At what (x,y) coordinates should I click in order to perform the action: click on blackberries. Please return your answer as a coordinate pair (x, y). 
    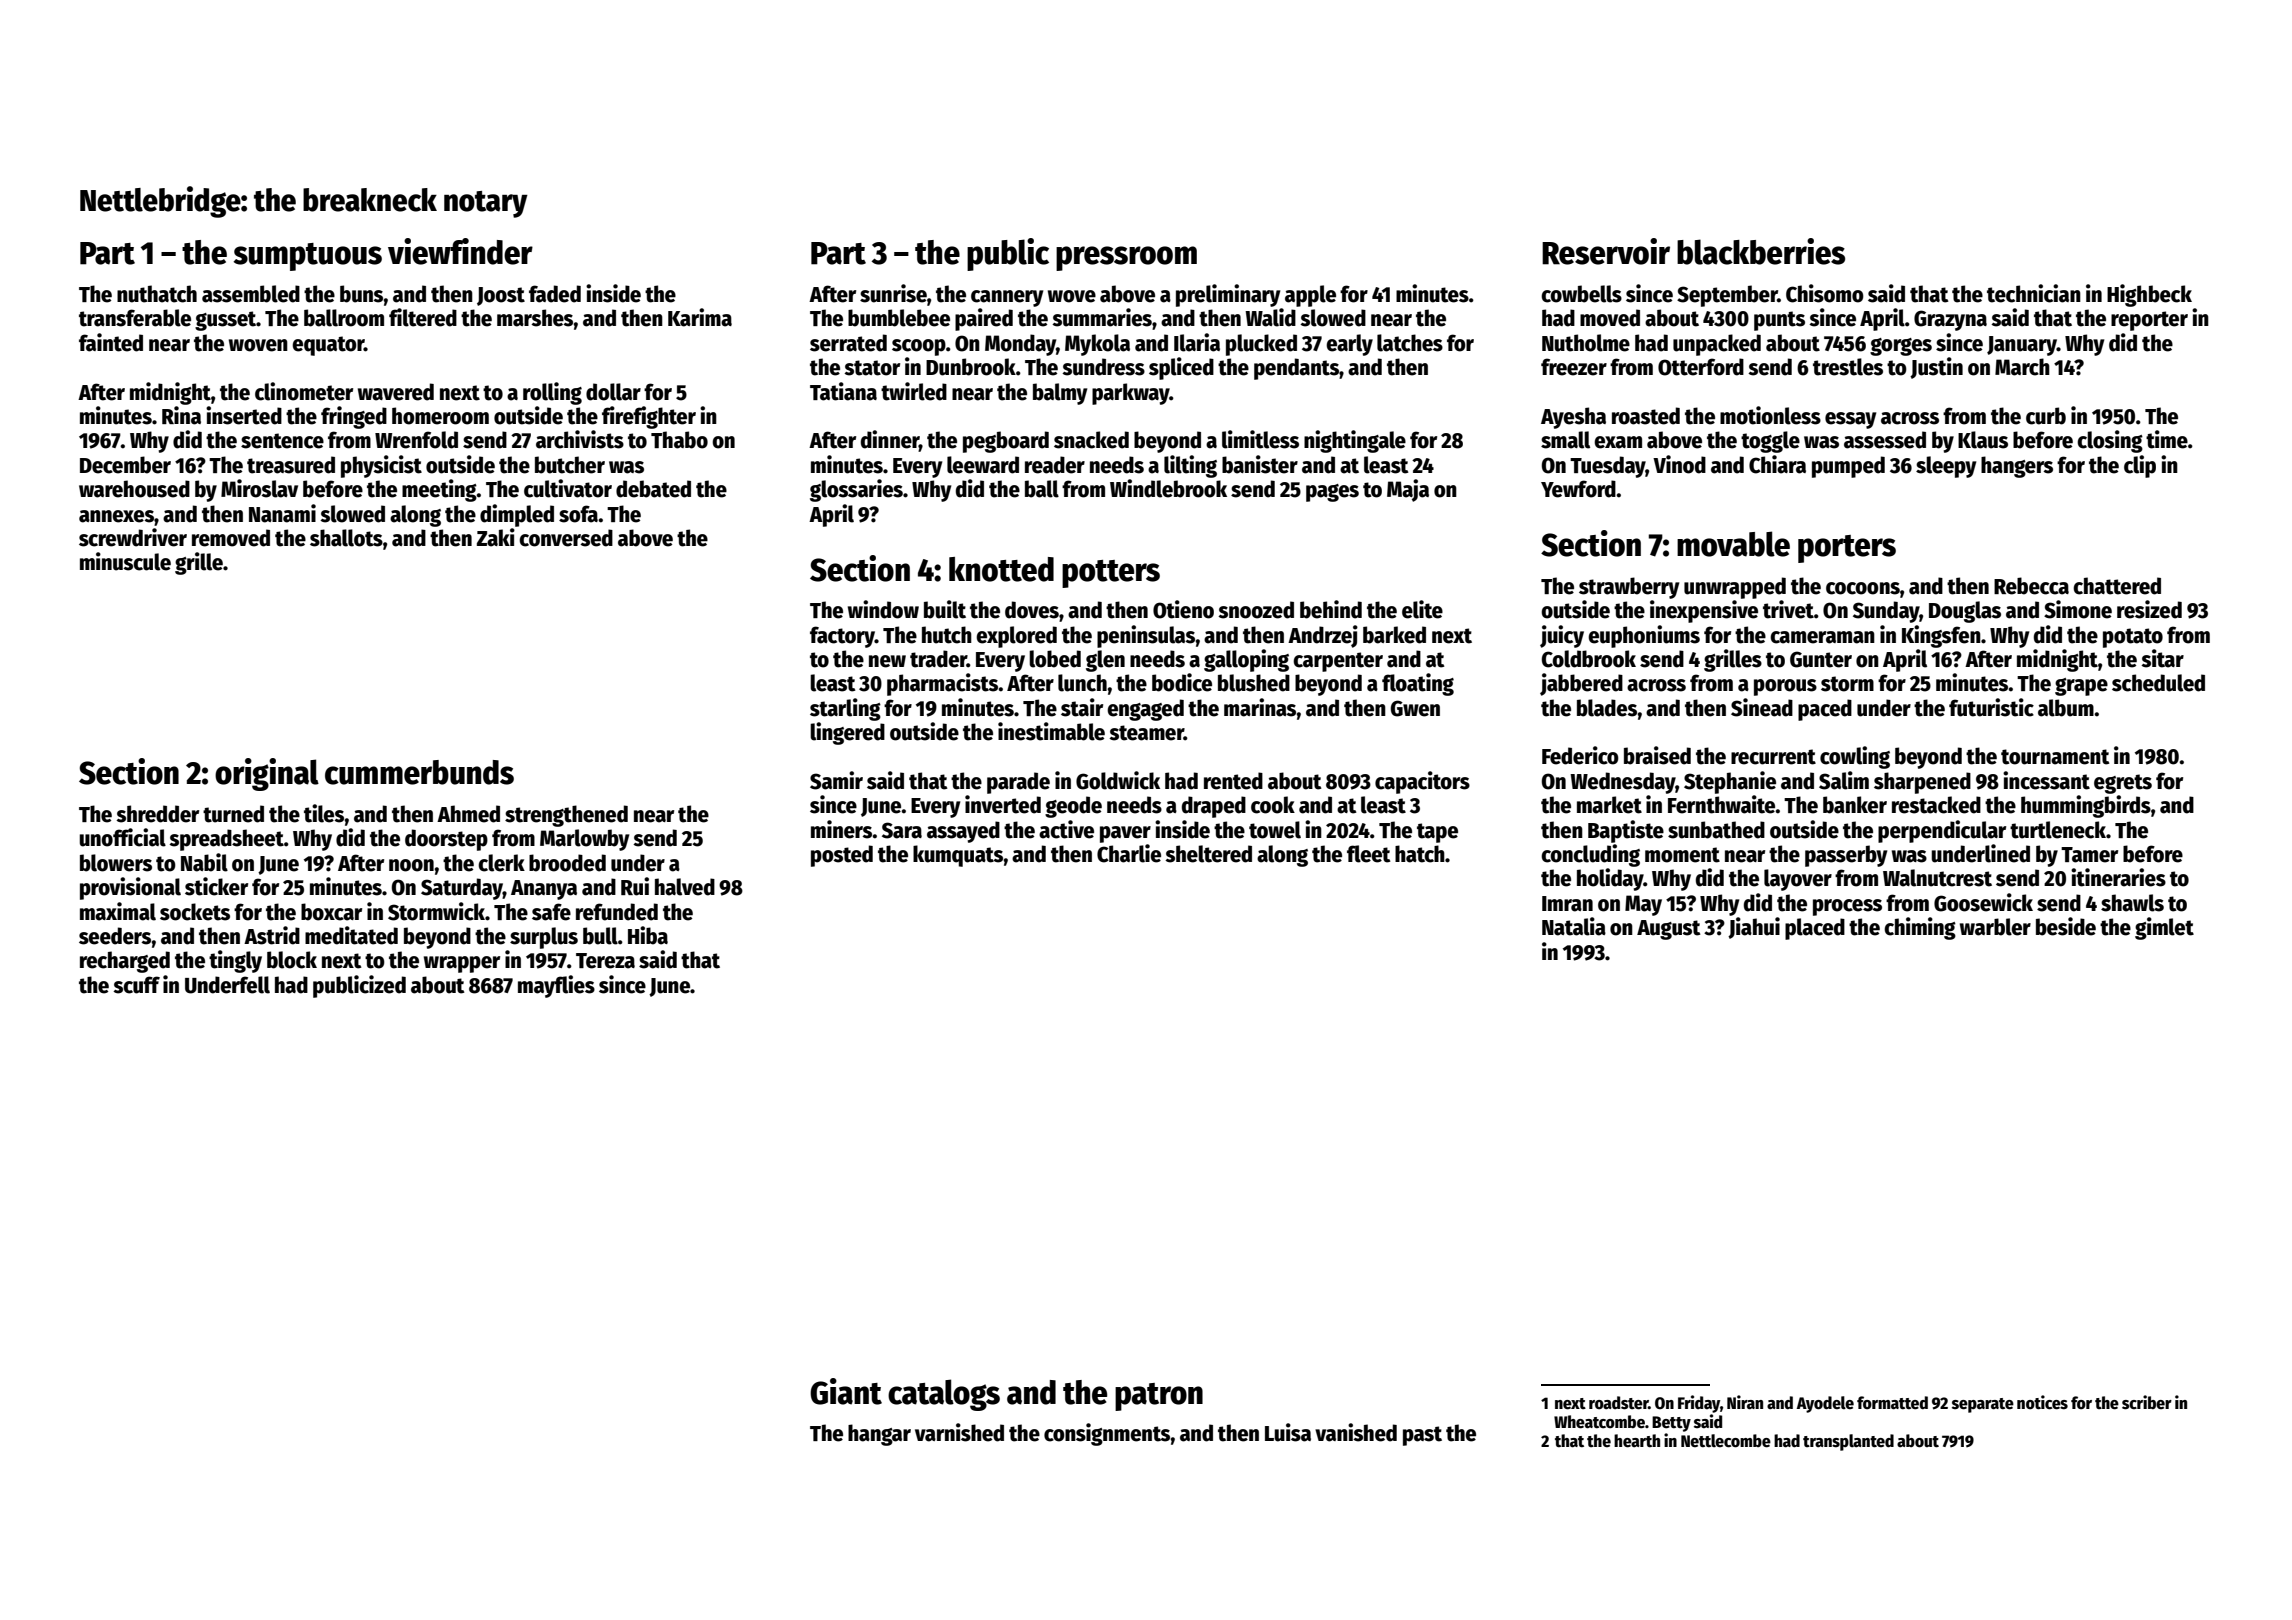
    Looking at the image, I should click on (1761, 251).
